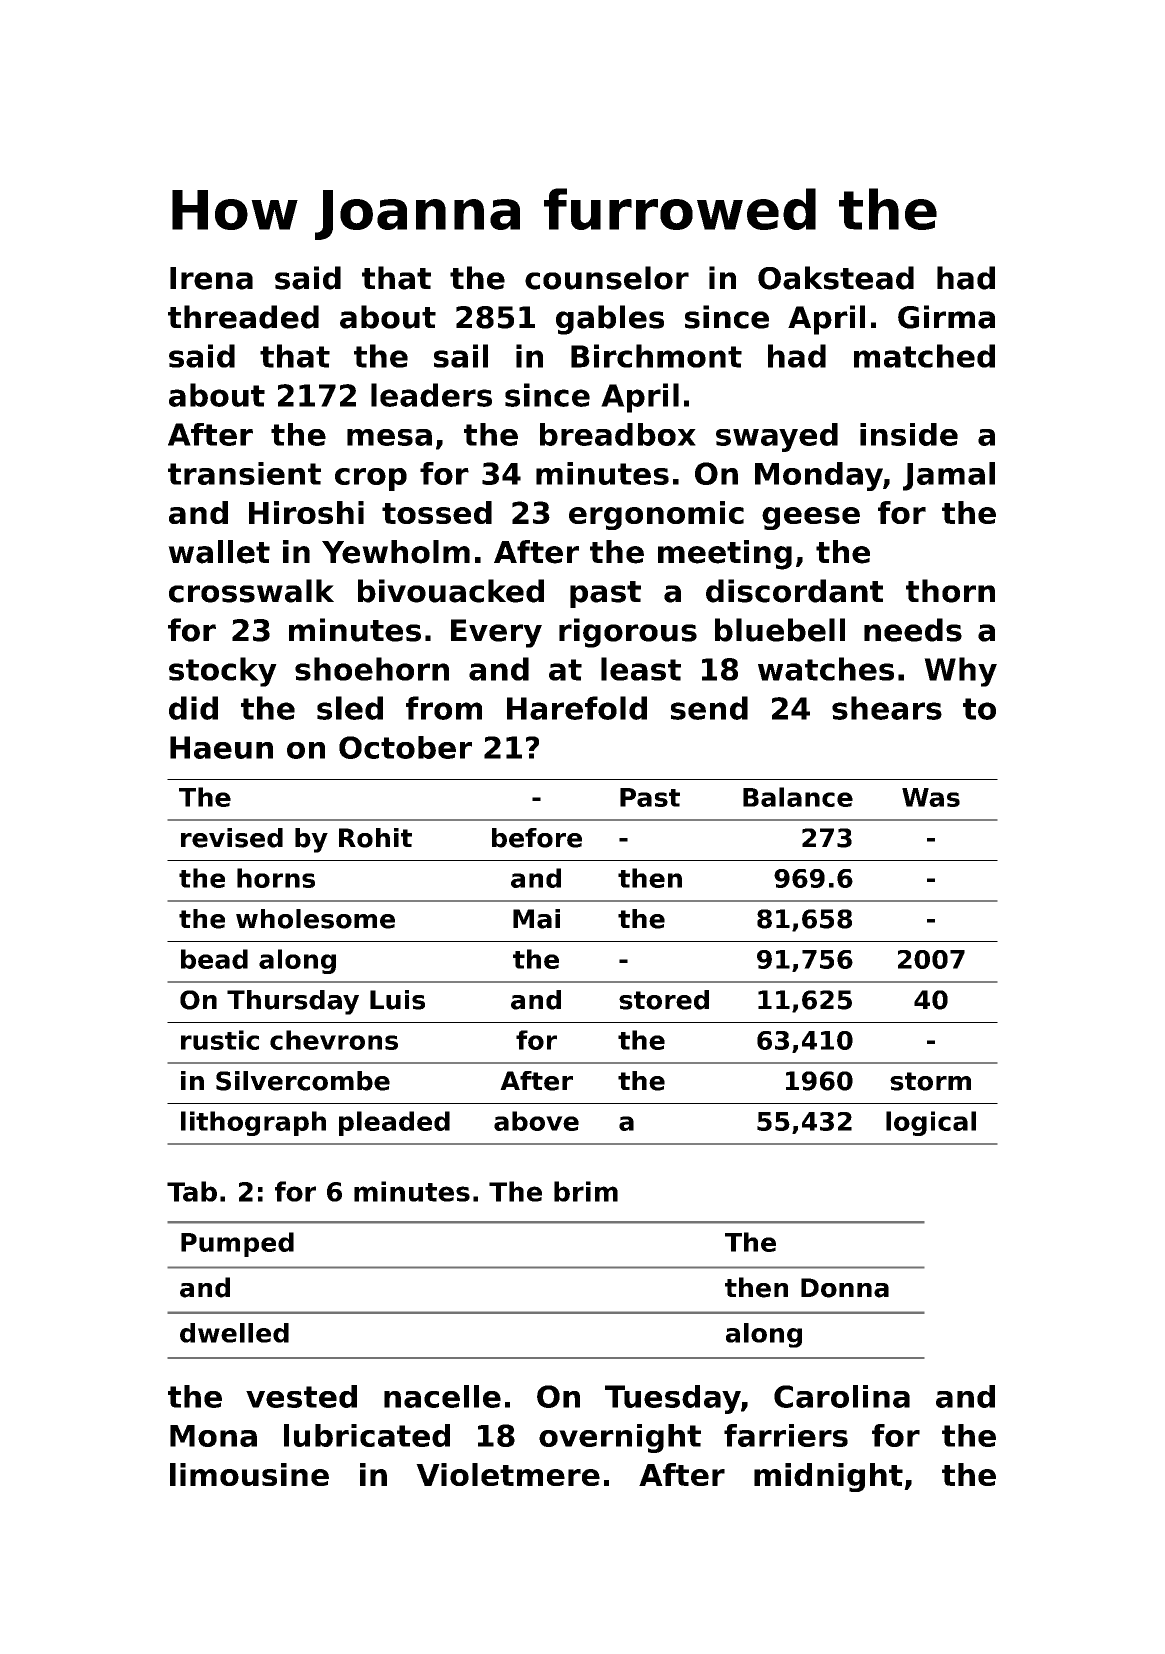 Image resolution: width=1165 pixels, height=1654 pixels. What do you see at coordinates (887, 708) in the page?
I see `shears` at bounding box center [887, 708].
